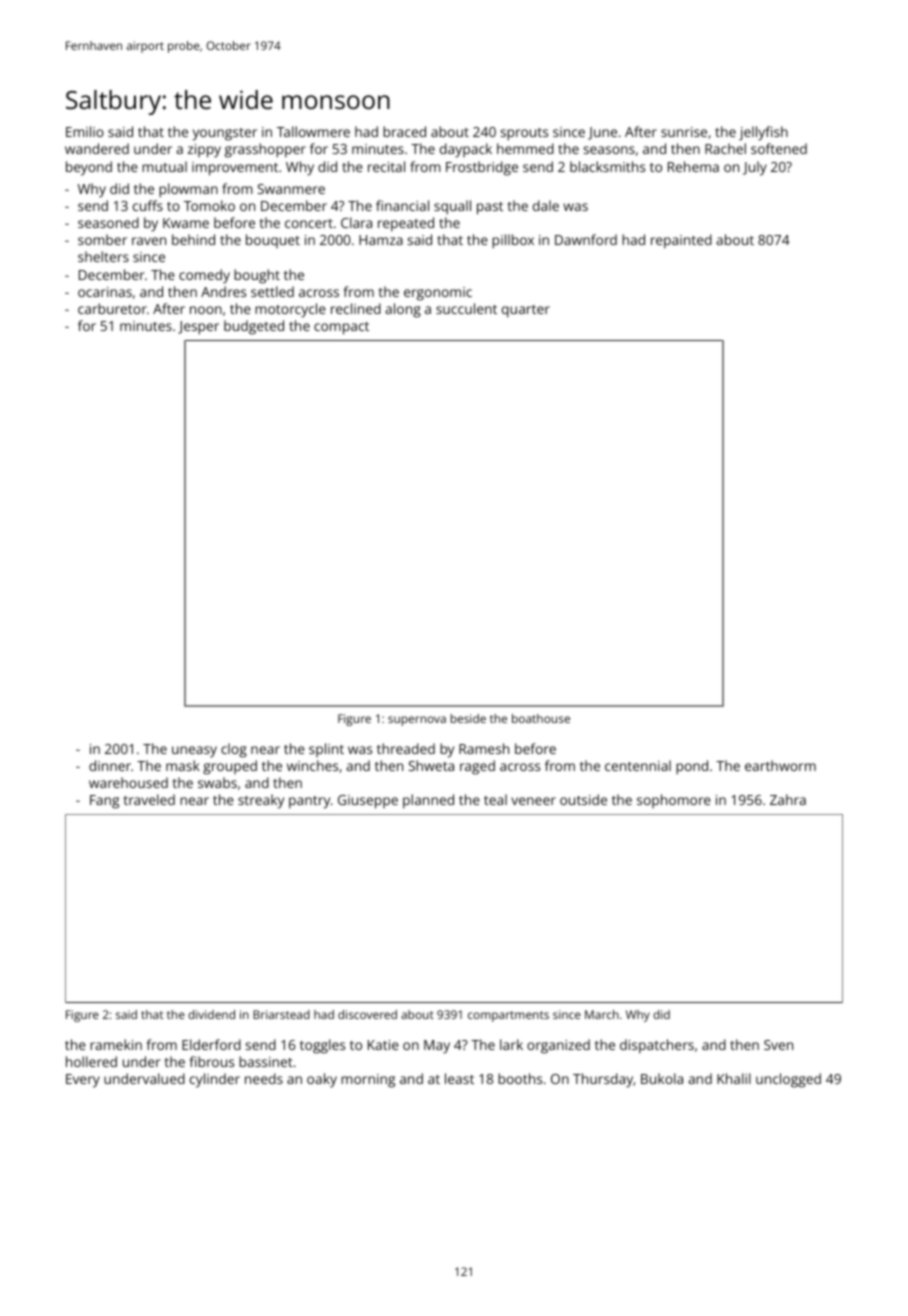  I want to click on dinner, so click(110, 765).
